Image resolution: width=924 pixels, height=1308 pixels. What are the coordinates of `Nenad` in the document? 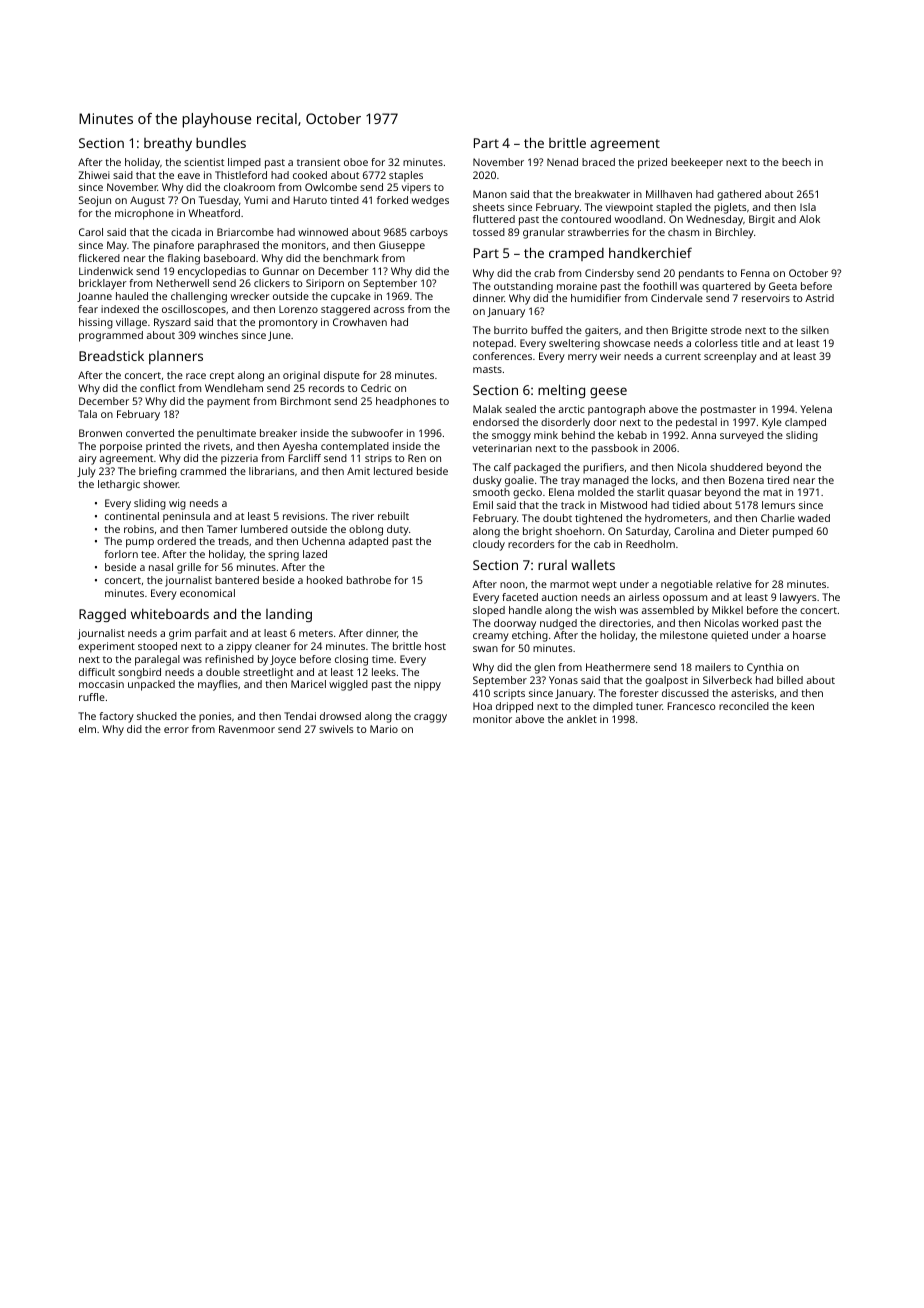 It's located at (562, 162).
